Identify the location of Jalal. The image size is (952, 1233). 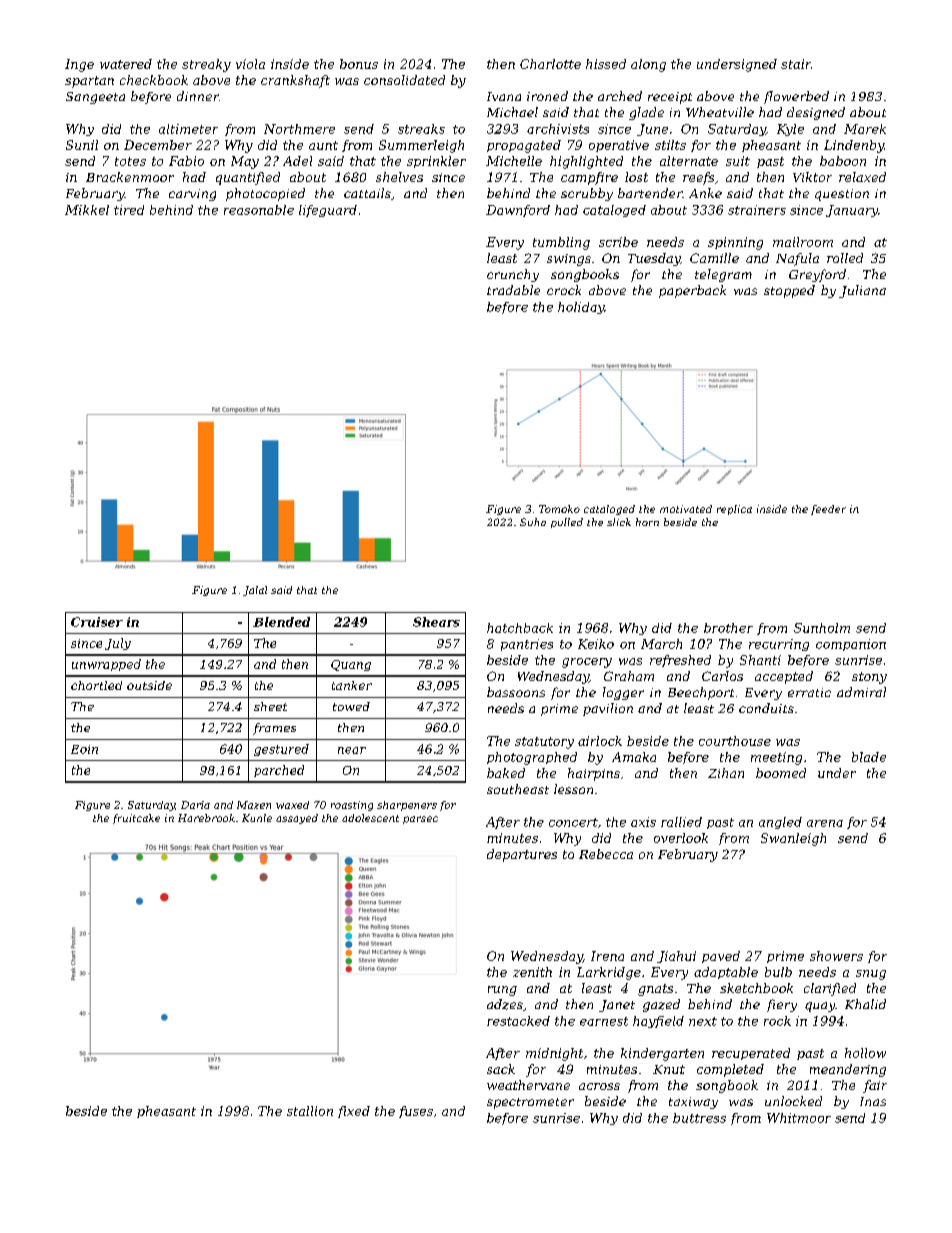
(255, 591).
